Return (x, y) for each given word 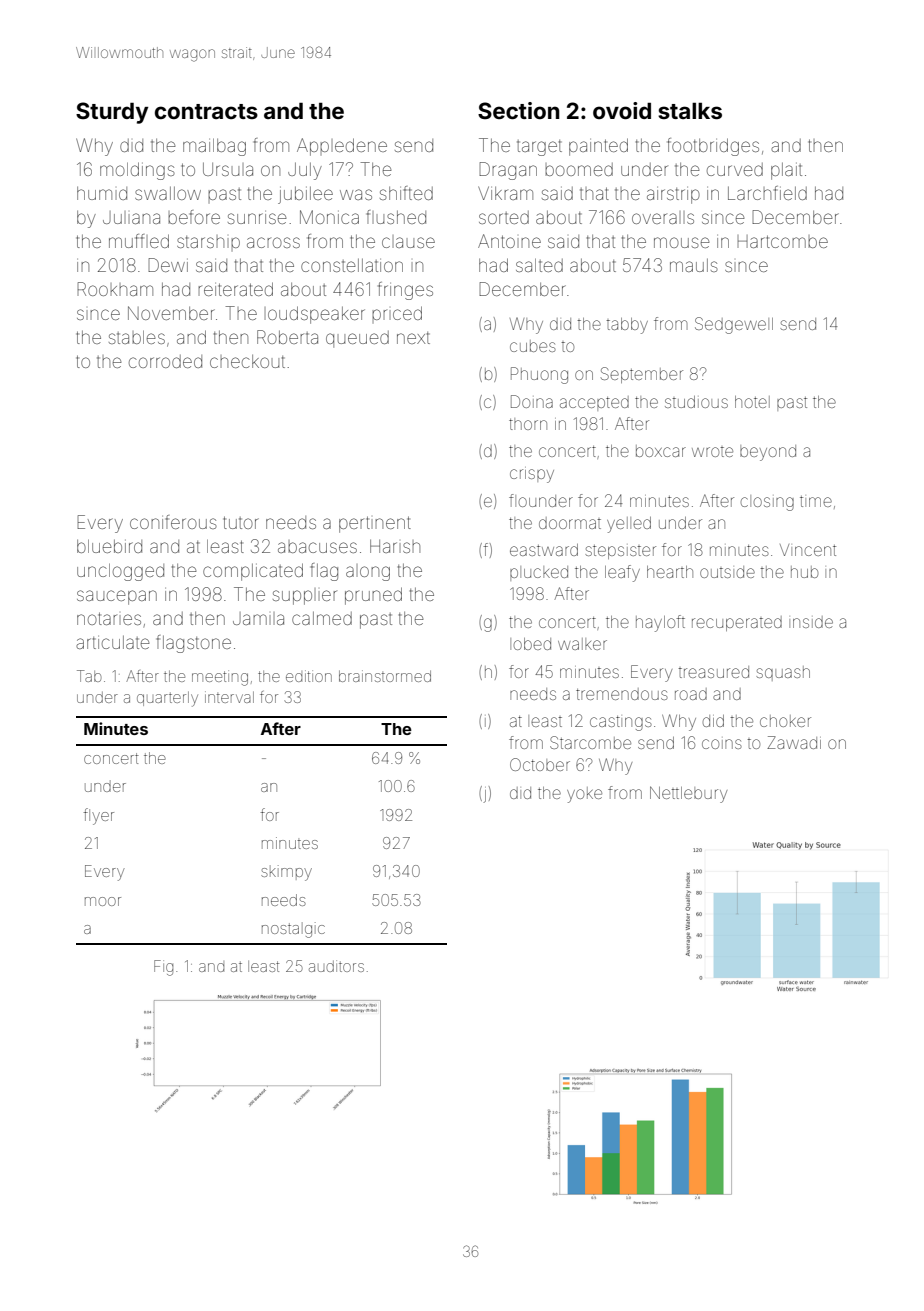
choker (785, 721)
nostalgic (293, 930)
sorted (504, 217)
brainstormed (385, 676)
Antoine (509, 241)
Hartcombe (782, 241)
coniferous (173, 522)
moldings (137, 171)
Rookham (115, 289)
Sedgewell (734, 325)
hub (804, 572)
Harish (395, 546)
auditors (336, 966)
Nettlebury (688, 794)
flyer (99, 816)
